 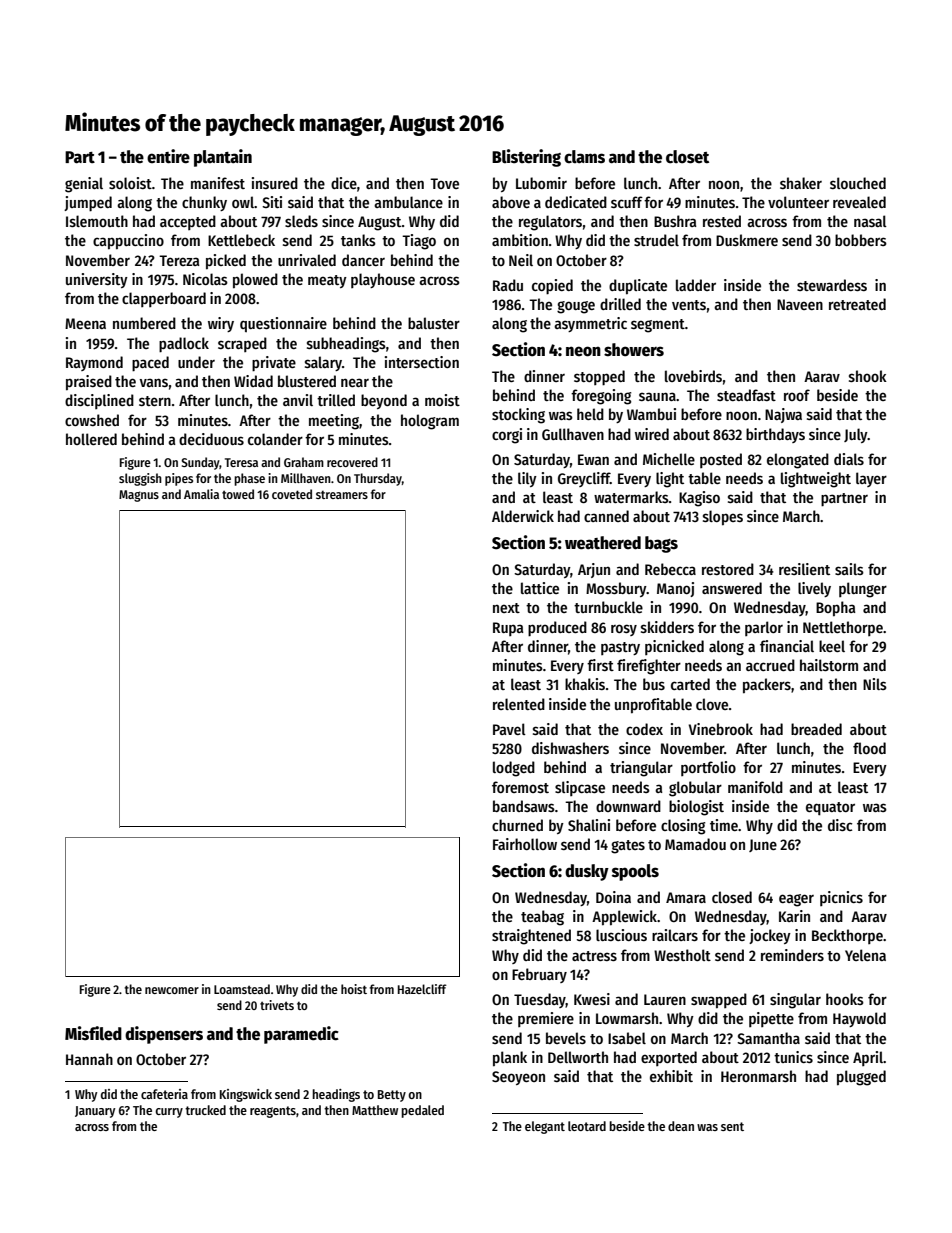 I want to click on slouched, so click(x=858, y=183).
